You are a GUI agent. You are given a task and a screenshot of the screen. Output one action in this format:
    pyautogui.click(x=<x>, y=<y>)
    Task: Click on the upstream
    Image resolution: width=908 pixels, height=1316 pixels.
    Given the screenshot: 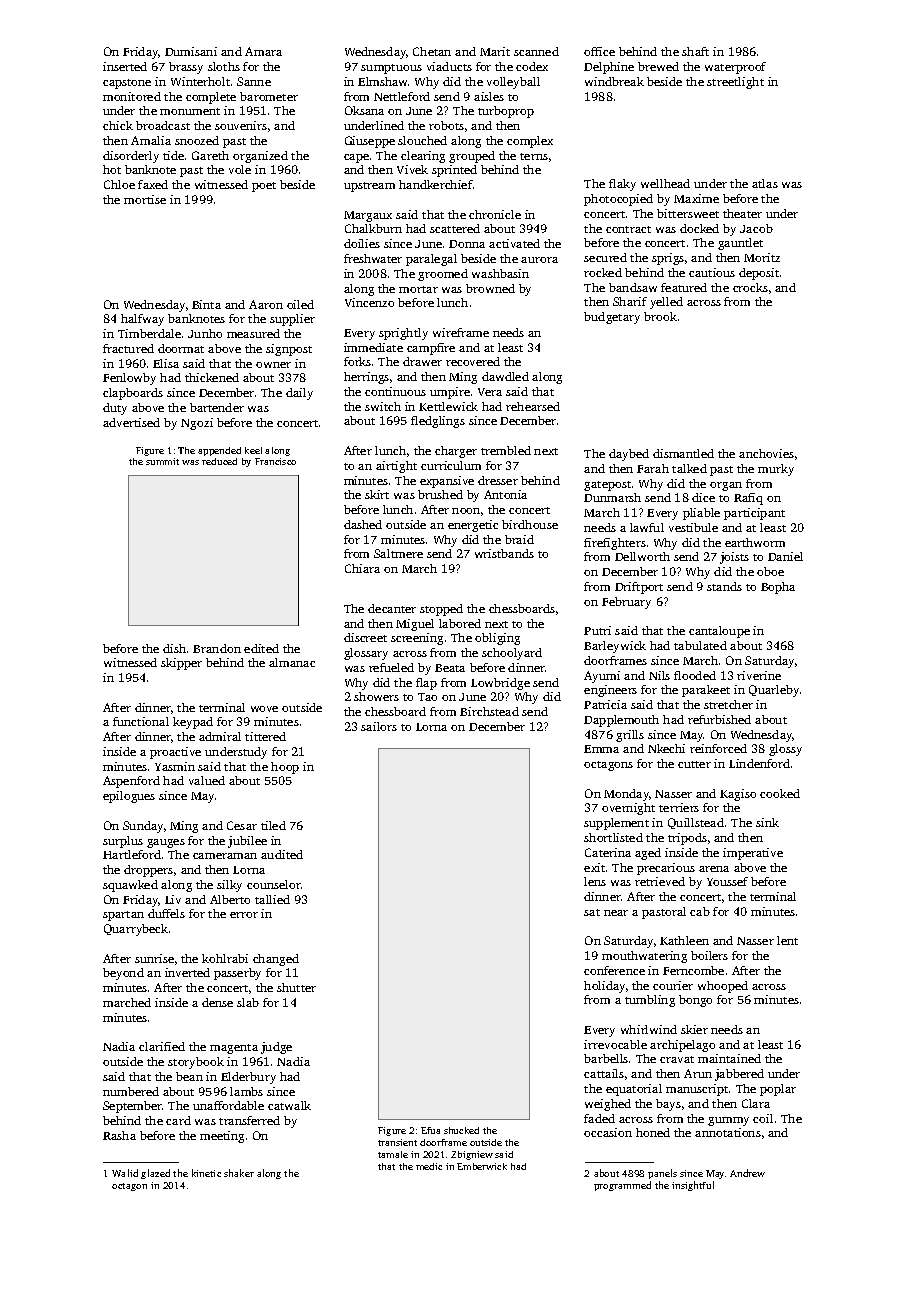 What is the action you would take?
    pyautogui.click(x=369, y=187)
